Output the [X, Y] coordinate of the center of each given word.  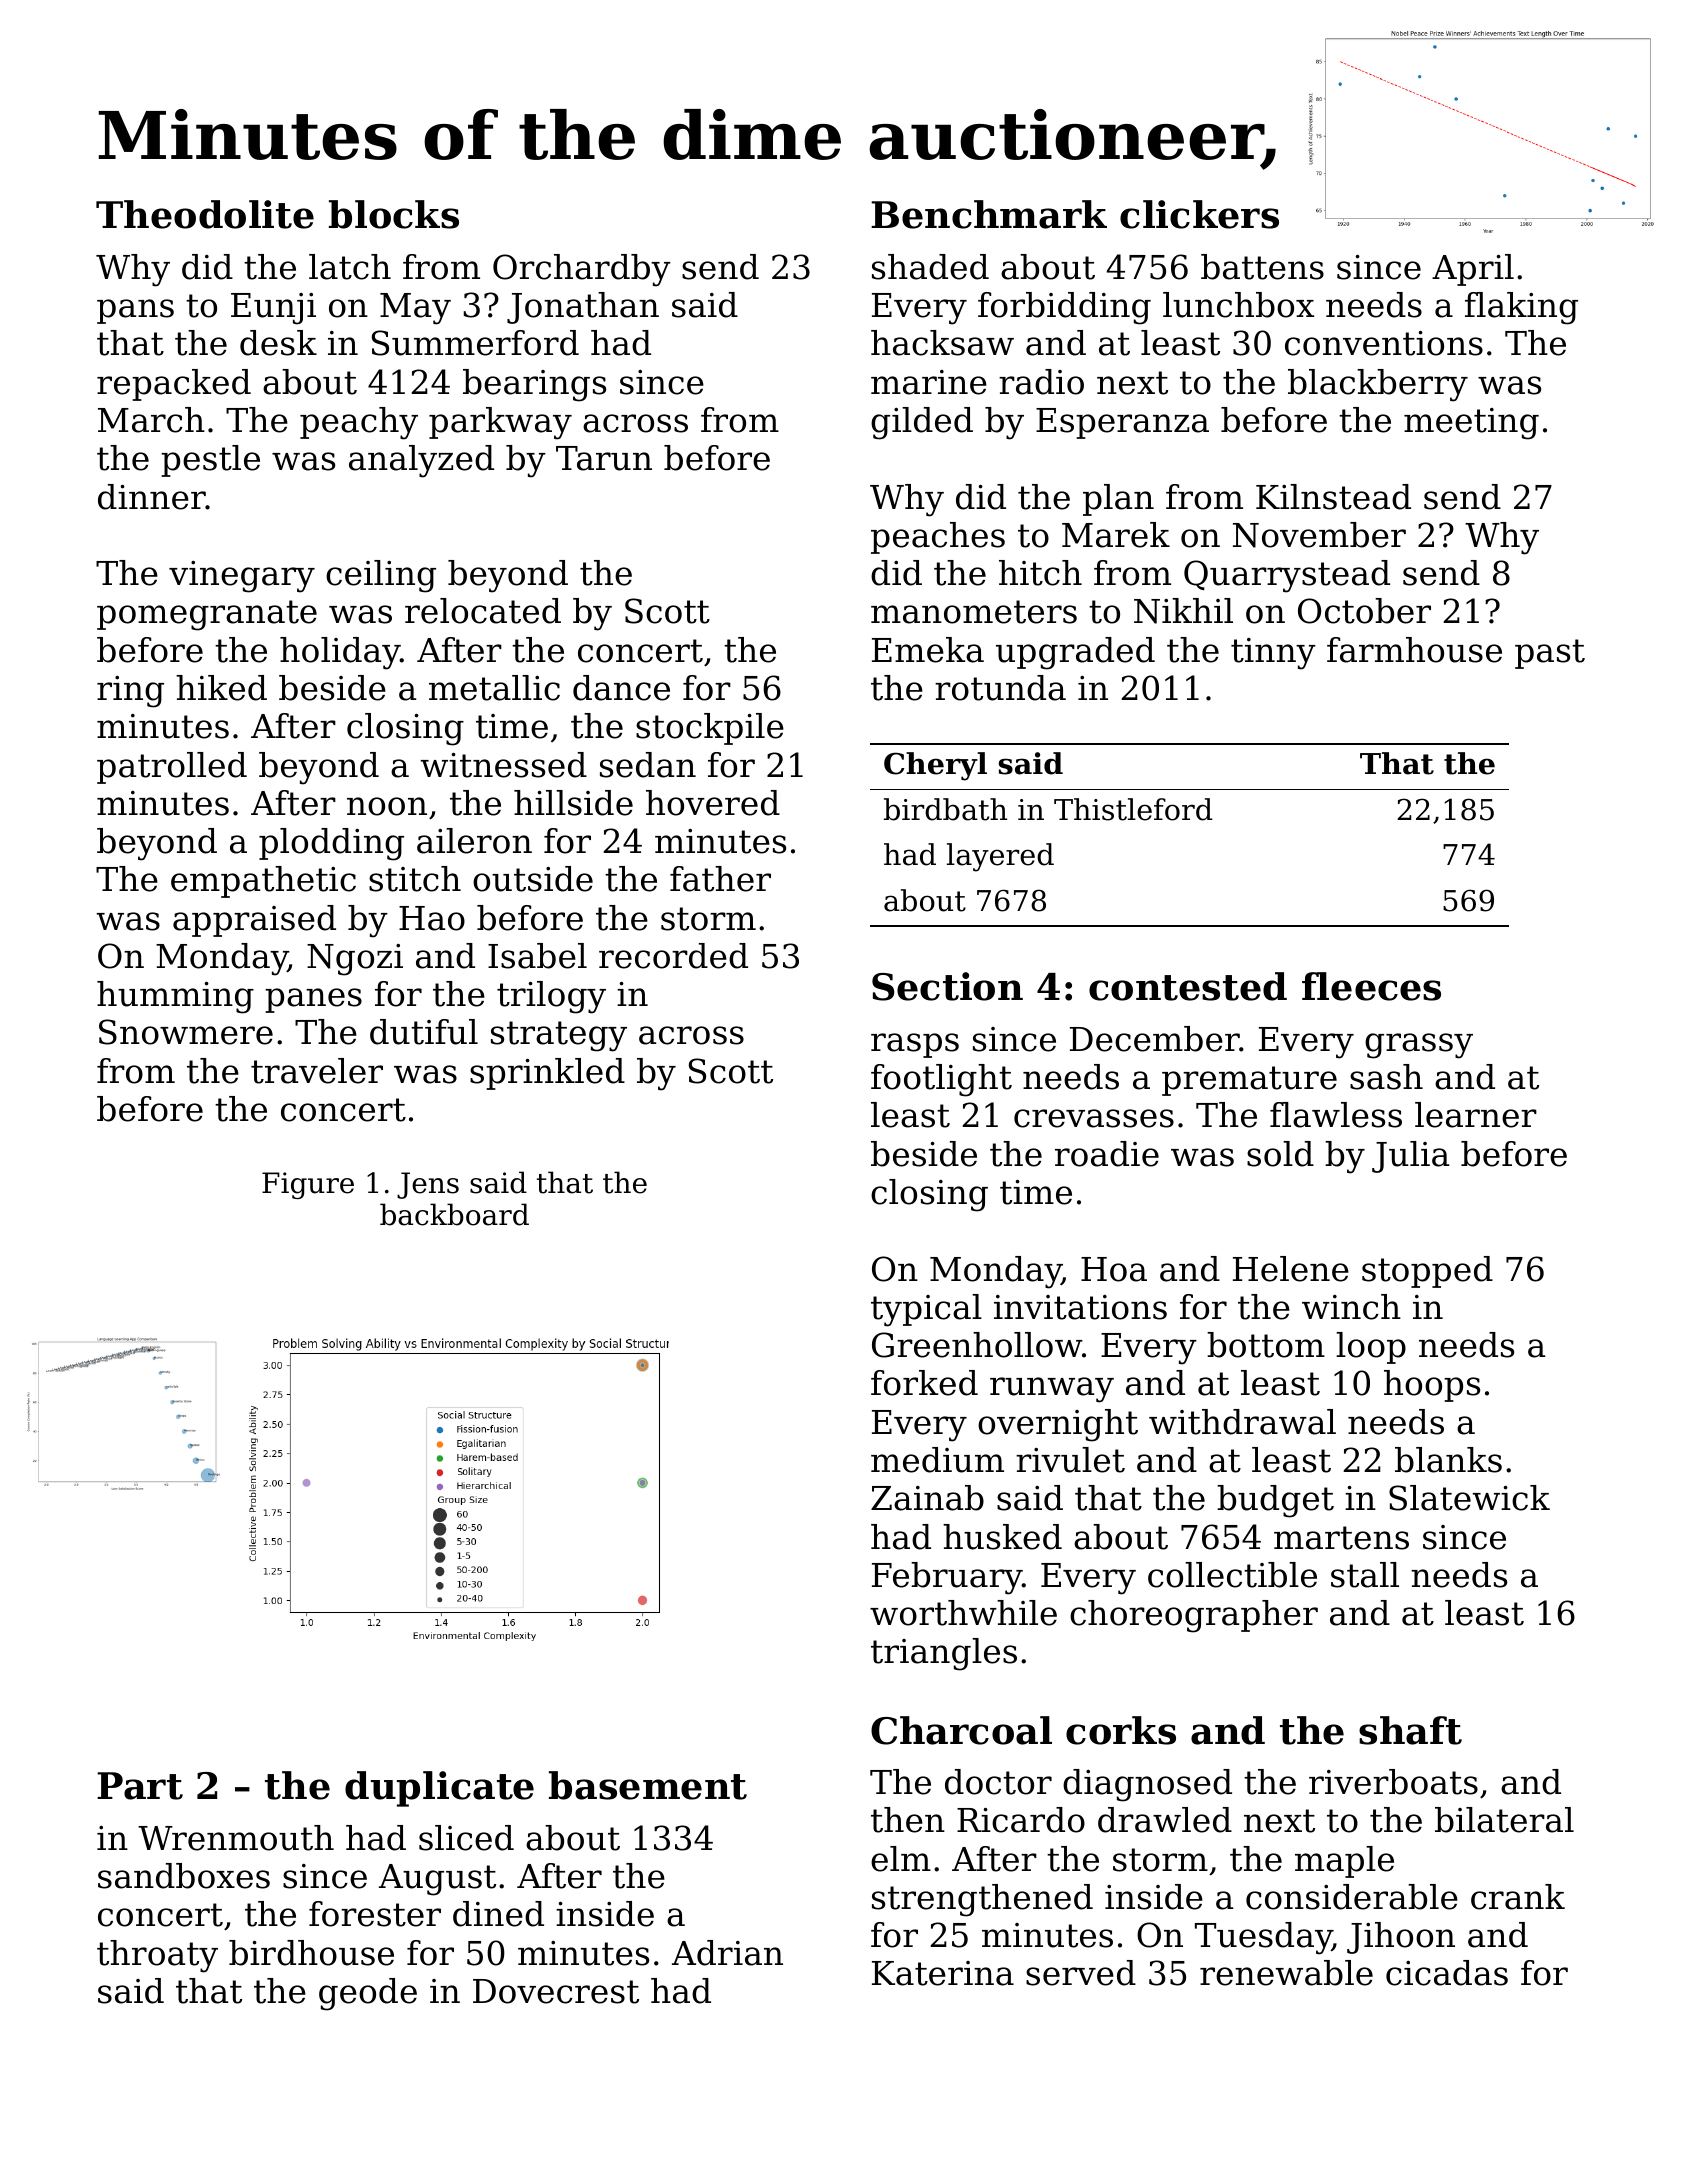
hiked [221, 688]
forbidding [1064, 308]
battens [1262, 267]
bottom [1266, 1345]
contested [1188, 986]
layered [1000, 857]
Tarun [604, 458]
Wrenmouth [236, 1838]
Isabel [537, 956]
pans [135, 311]
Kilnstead [1333, 497]
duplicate [439, 1789]
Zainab [927, 1498]
